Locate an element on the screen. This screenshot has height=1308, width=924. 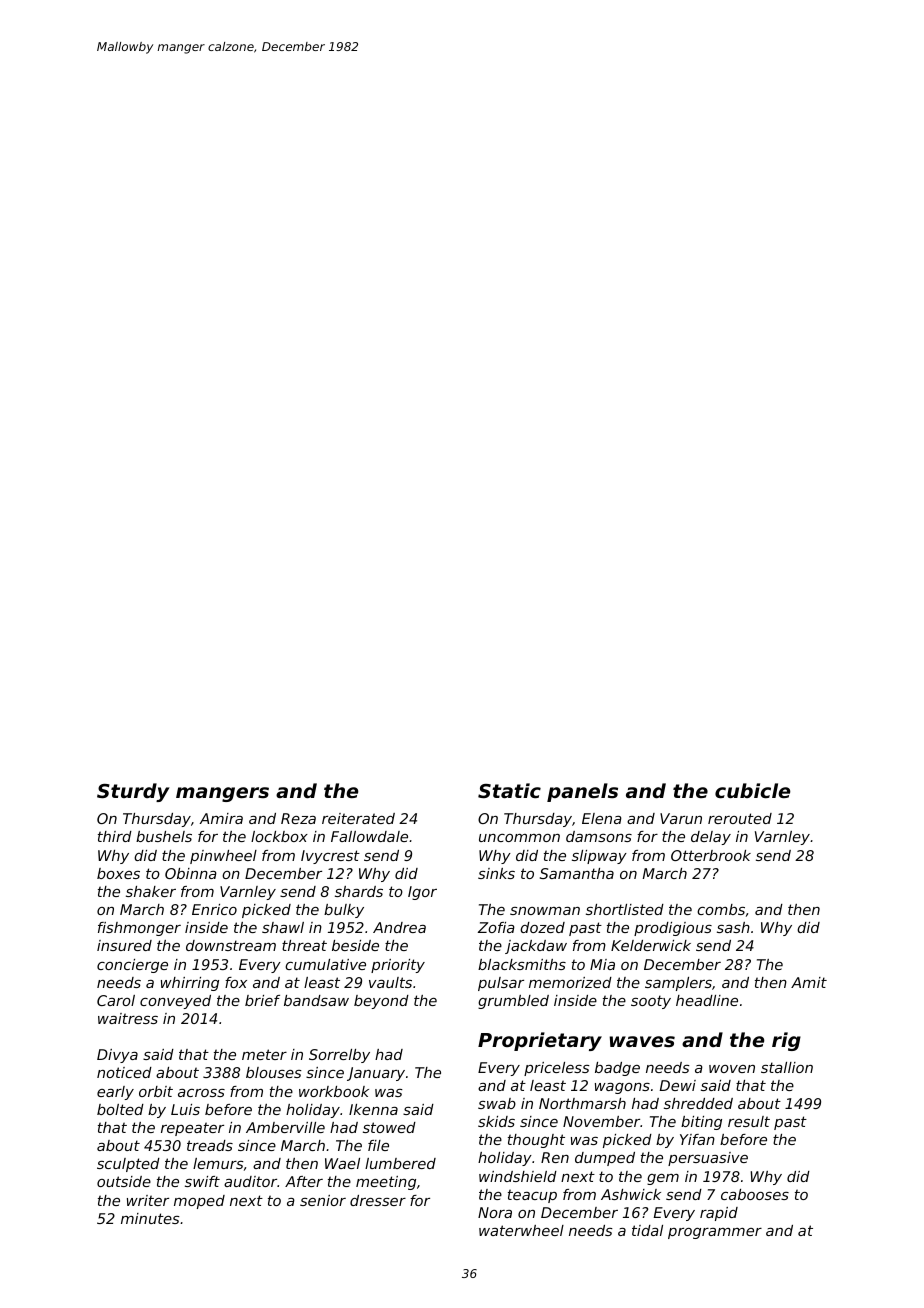
meter is located at coordinates (264, 1054).
